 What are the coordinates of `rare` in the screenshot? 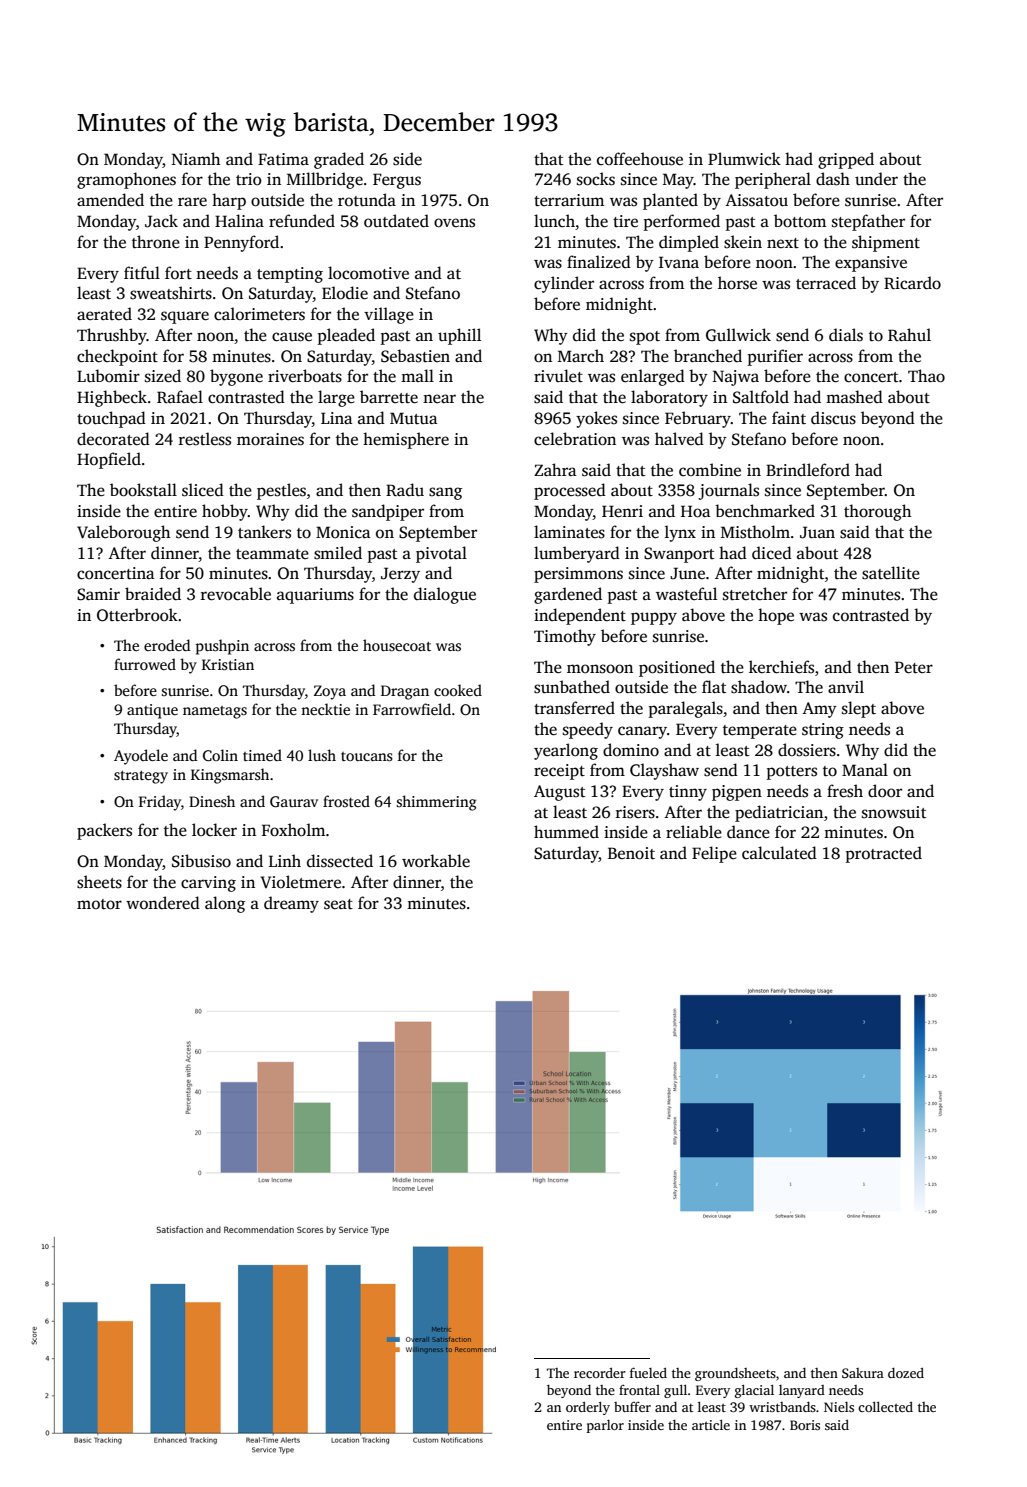 It's located at (192, 202).
